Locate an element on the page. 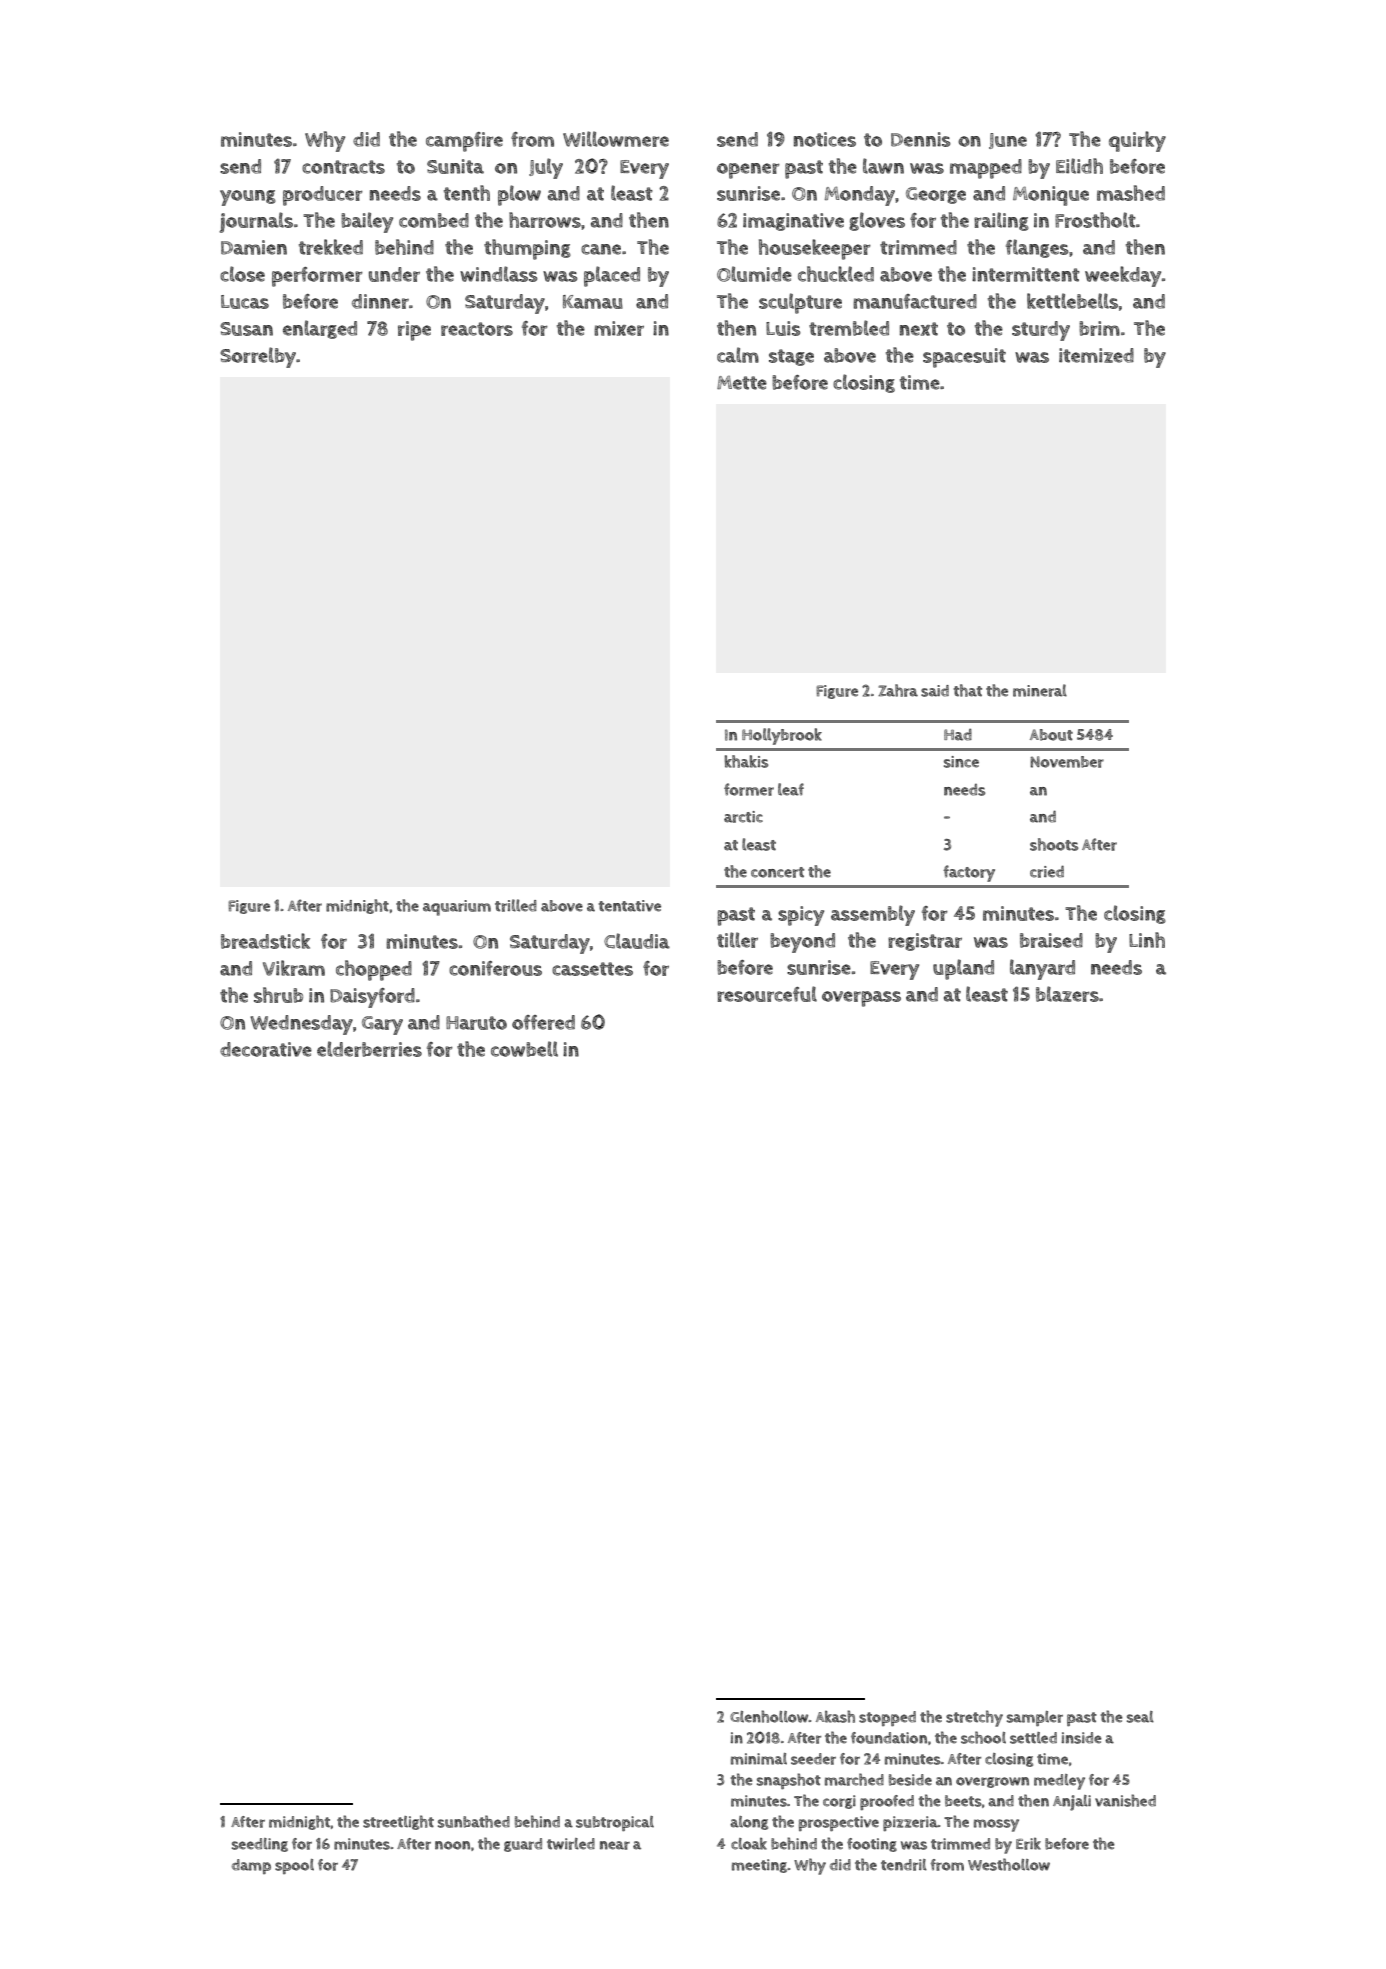 This image has width=1386, height=1969. blazers is located at coordinates (1067, 994).
